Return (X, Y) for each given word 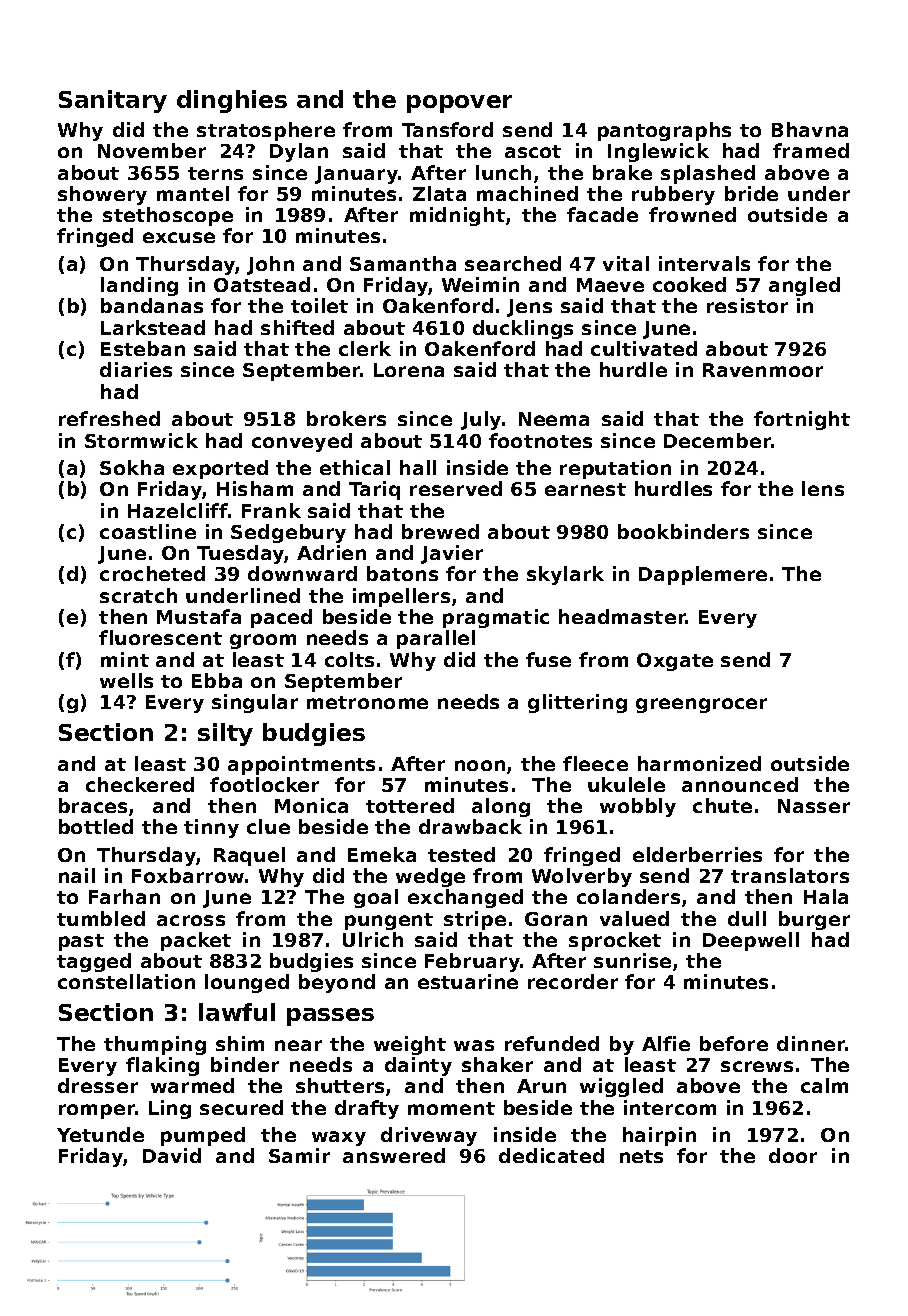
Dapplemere (703, 575)
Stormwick (141, 440)
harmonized (699, 763)
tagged (94, 962)
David (172, 1155)
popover (459, 104)
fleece (595, 763)
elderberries (697, 854)
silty (225, 734)
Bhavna (810, 129)
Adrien (331, 552)
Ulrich (373, 939)
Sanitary (113, 101)
